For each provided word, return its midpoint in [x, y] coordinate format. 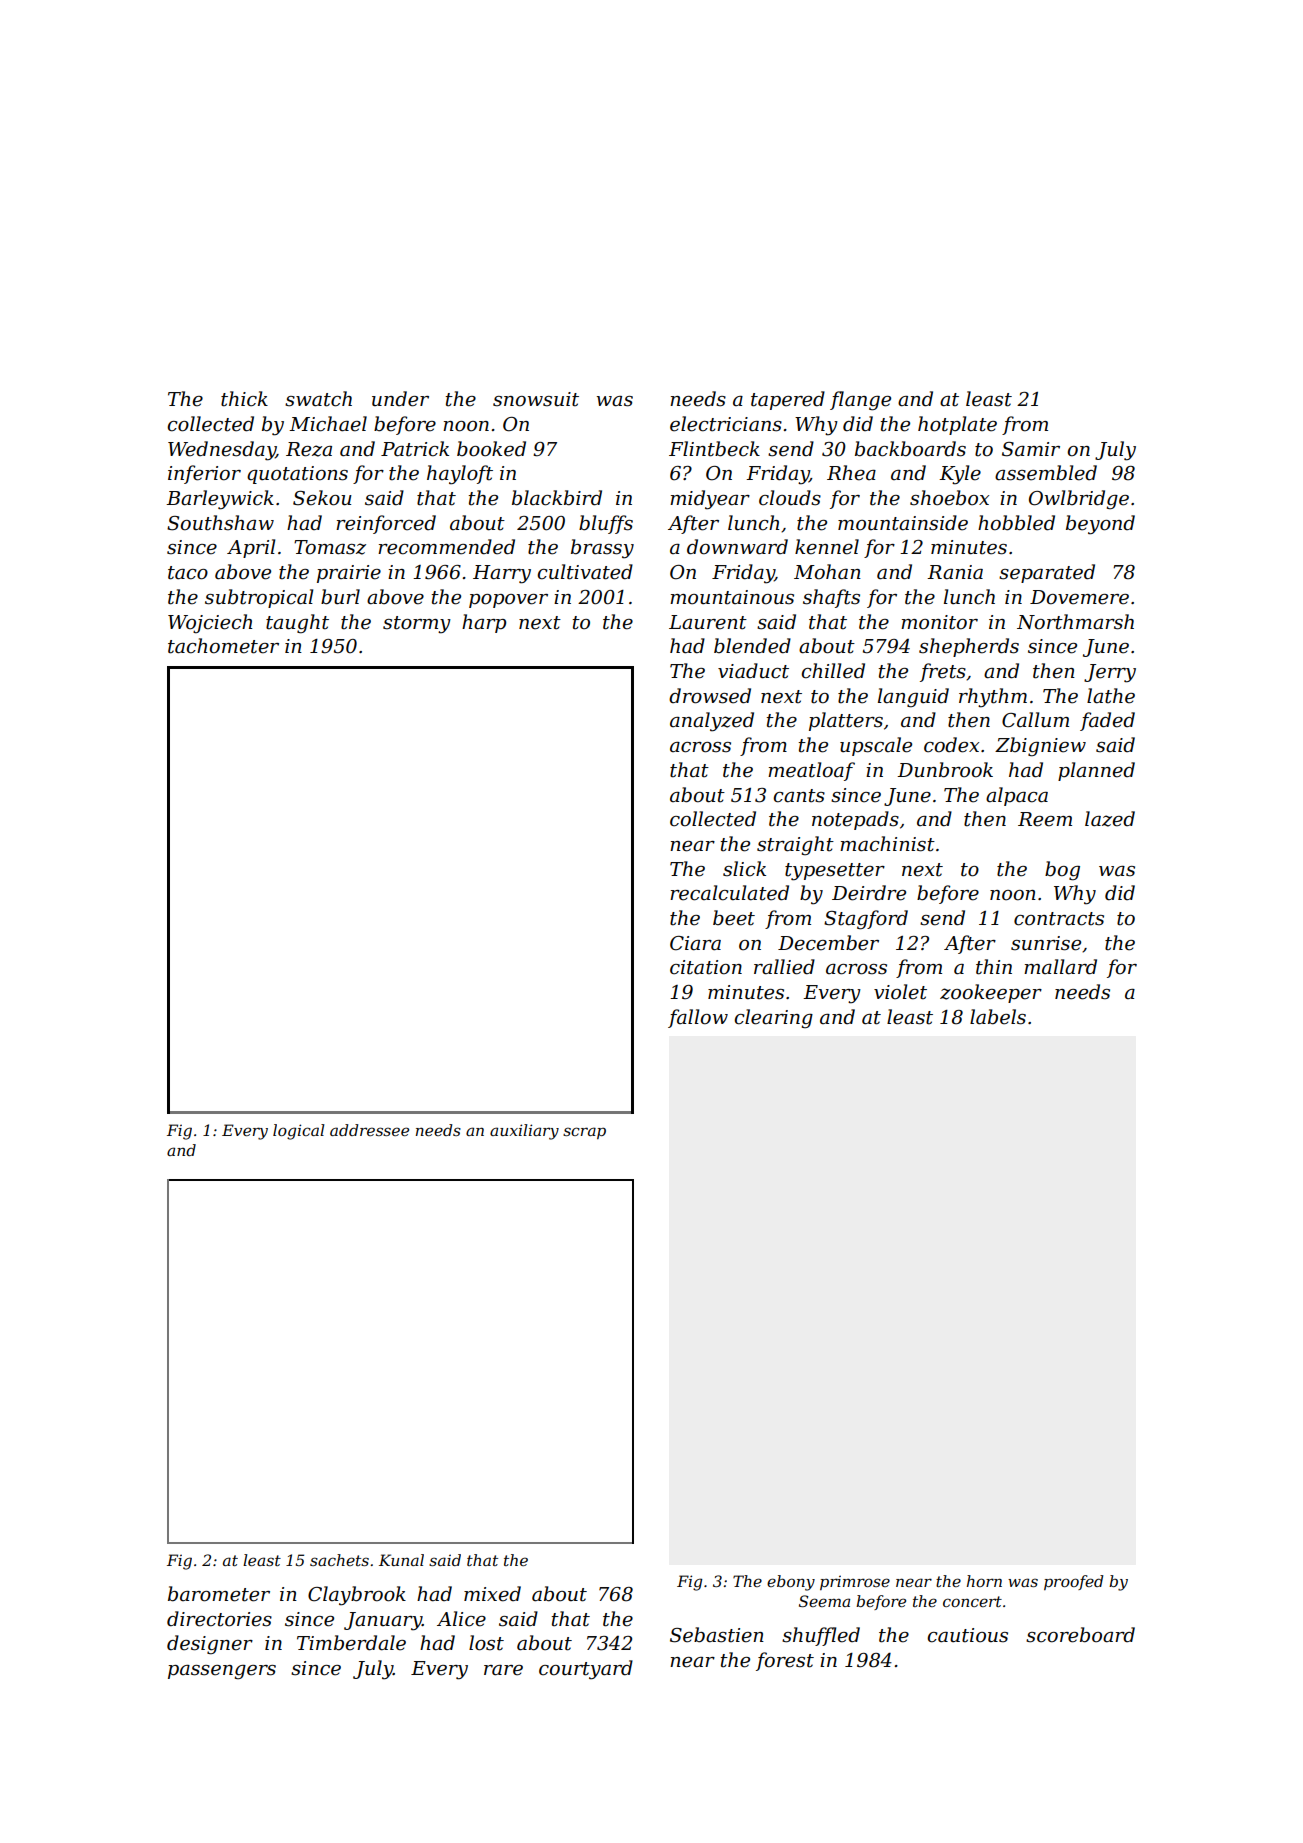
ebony [791, 1583]
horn [984, 1581]
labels [998, 1017]
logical [299, 1132]
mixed [492, 1594]
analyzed [712, 722]
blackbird [557, 498]
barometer [219, 1594]
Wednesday [222, 451]
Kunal [401, 1560]
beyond [1100, 525]
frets [943, 672]
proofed [1073, 1582]
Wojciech [210, 623]
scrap [584, 1133]
